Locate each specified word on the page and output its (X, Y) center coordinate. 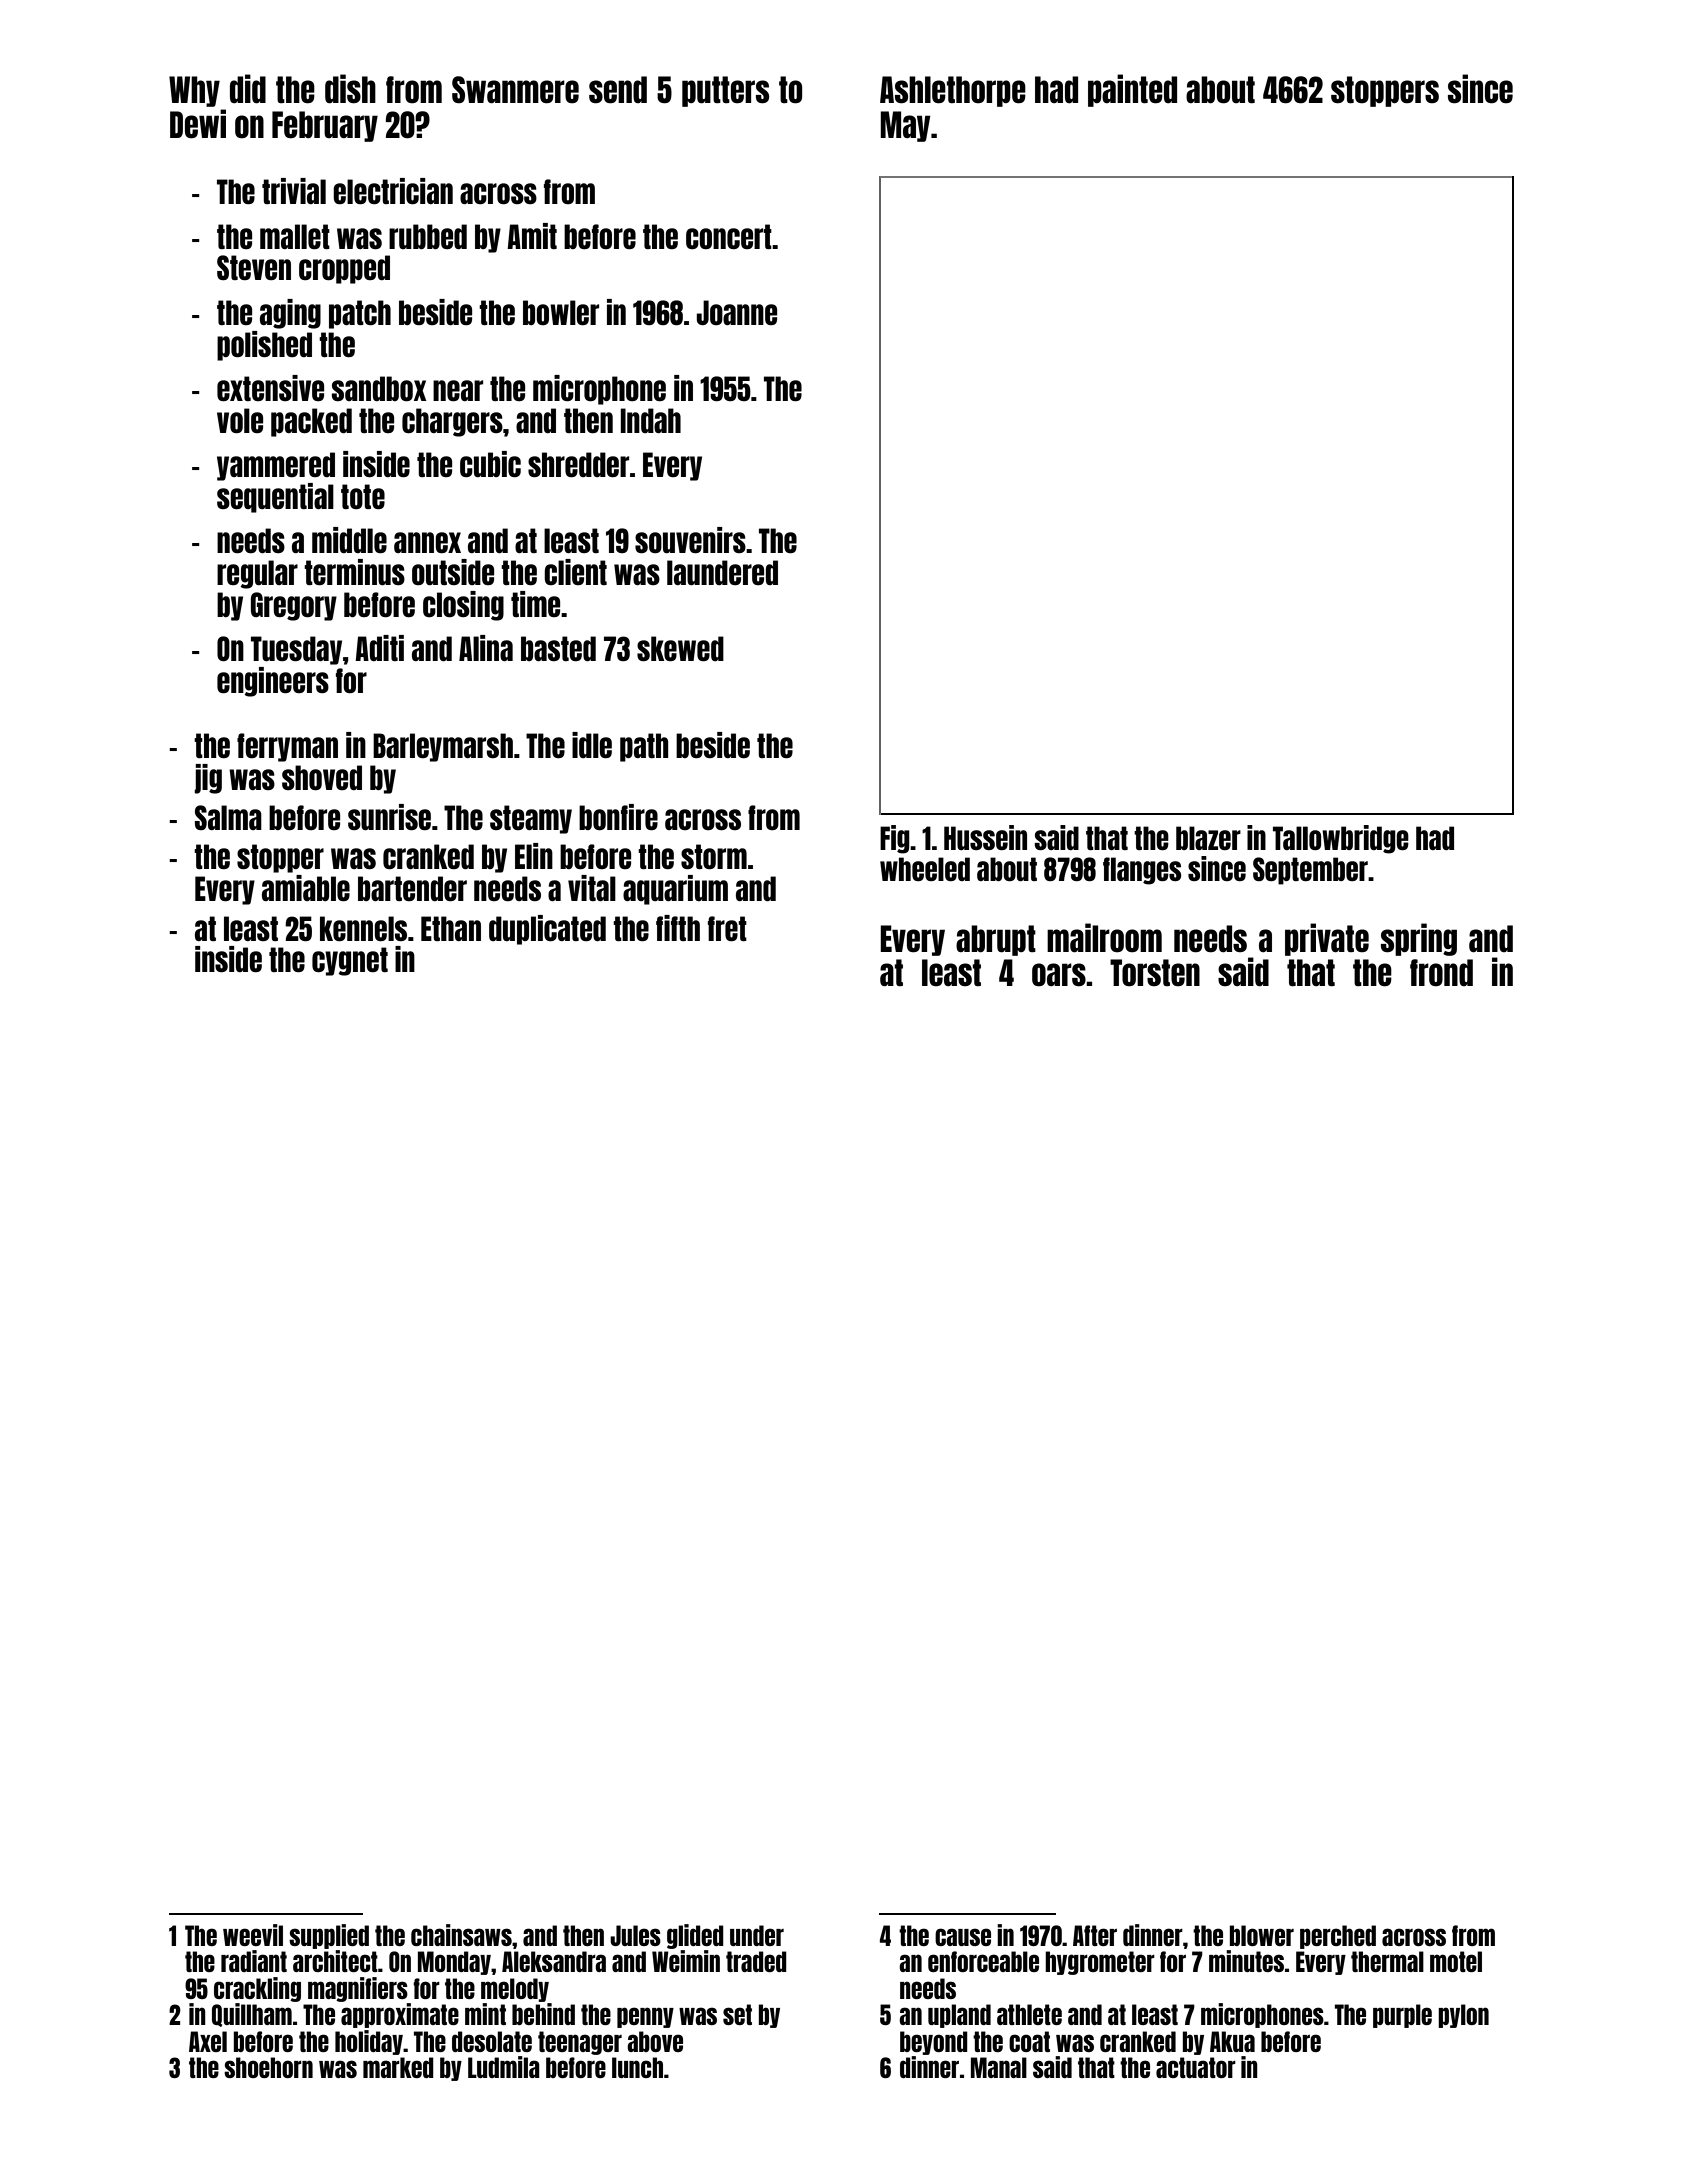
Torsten (1155, 973)
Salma (228, 817)
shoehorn (268, 2067)
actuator (1196, 2067)
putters (725, 91)
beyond (934, 2043)
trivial (294, 191)
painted (1132, 90)
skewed (680, 648)
